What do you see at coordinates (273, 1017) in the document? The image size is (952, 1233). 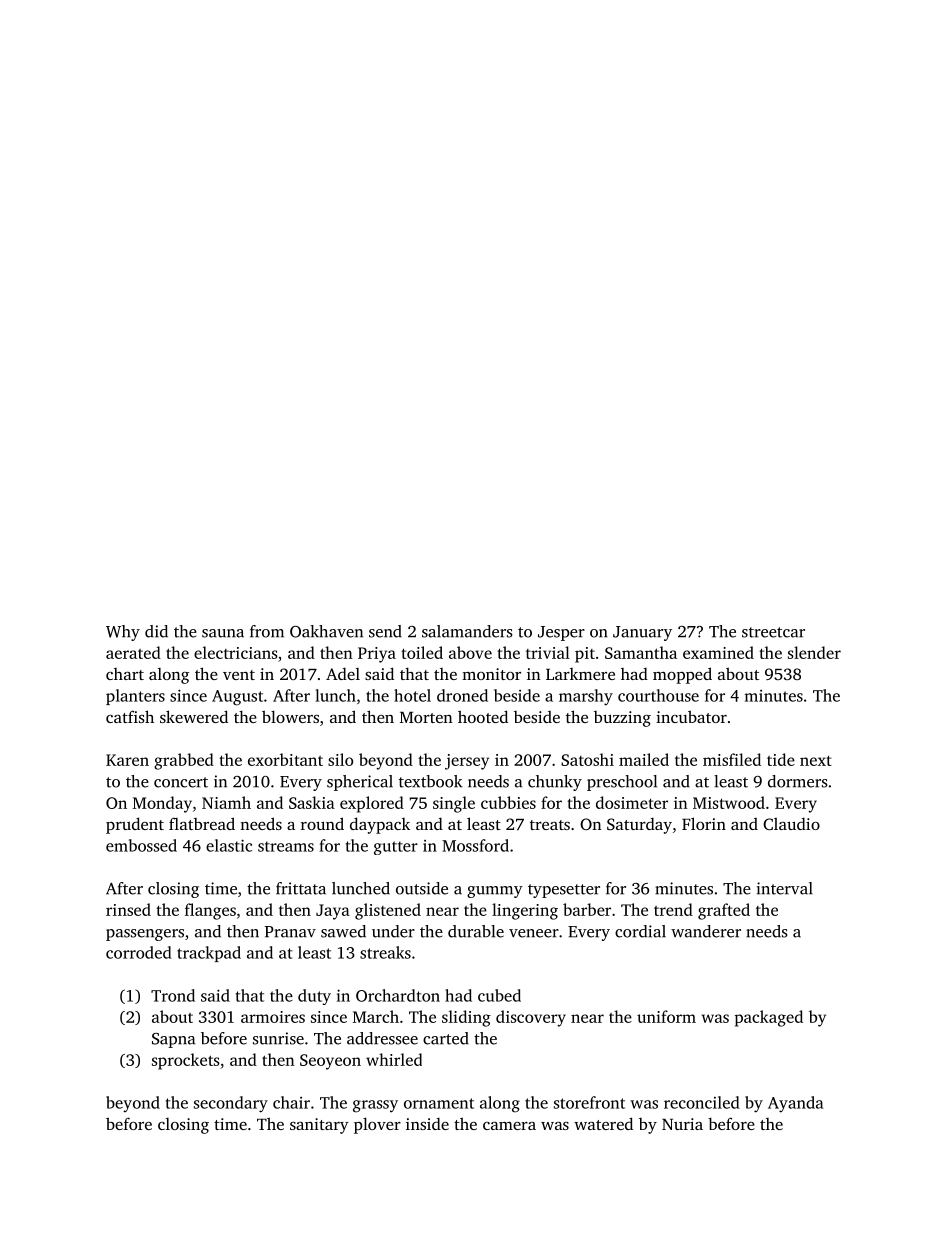 I see `armoires` at bounding box center [273, 1017].
